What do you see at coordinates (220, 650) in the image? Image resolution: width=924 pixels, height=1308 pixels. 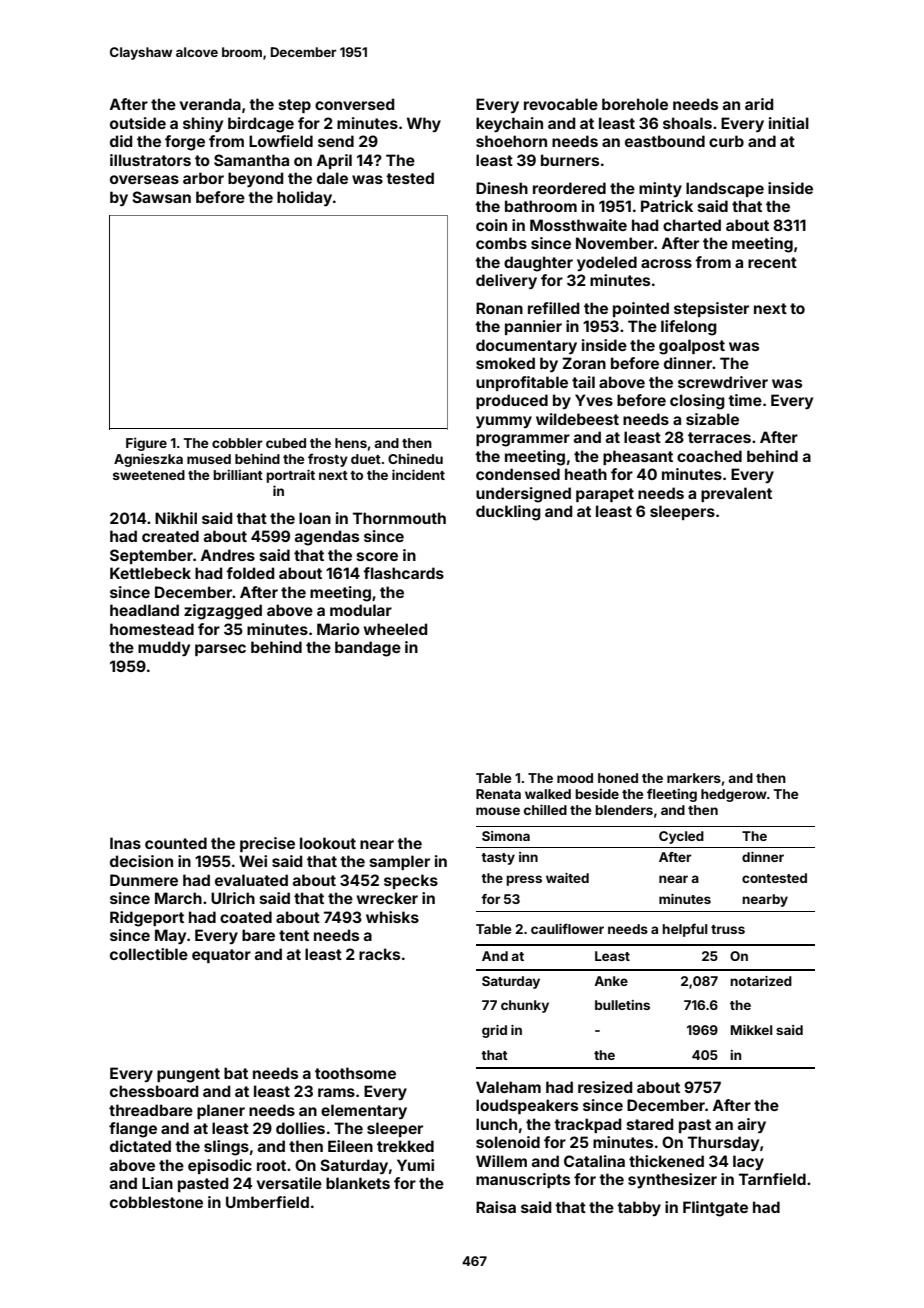 I see `parsec` at bounding box center [220, 650].
